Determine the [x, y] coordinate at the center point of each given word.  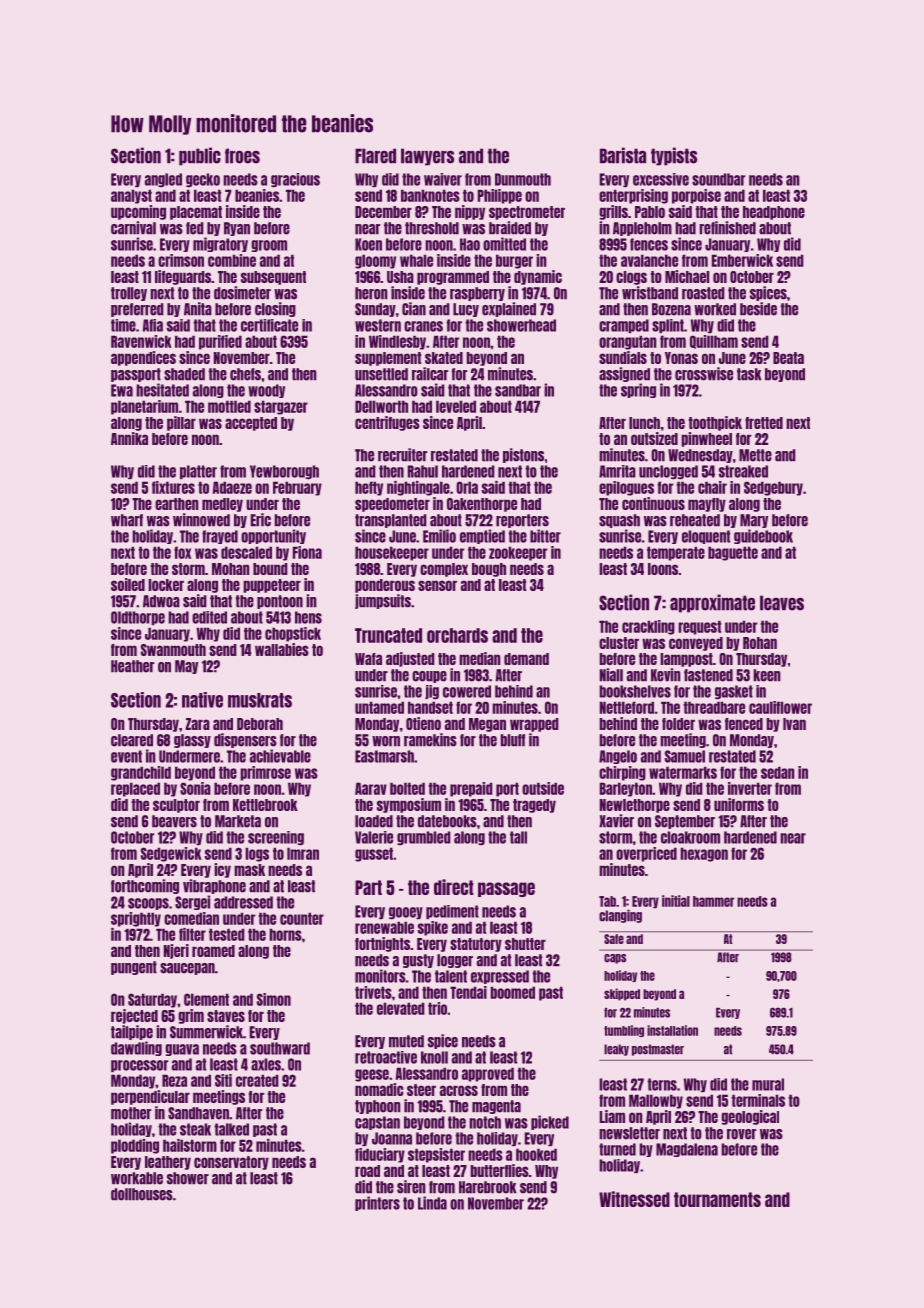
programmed [453, 278]
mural [768, 1084]
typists [674, 156]
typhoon [378, 1107]
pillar [181, 423]
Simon [274, 999]
